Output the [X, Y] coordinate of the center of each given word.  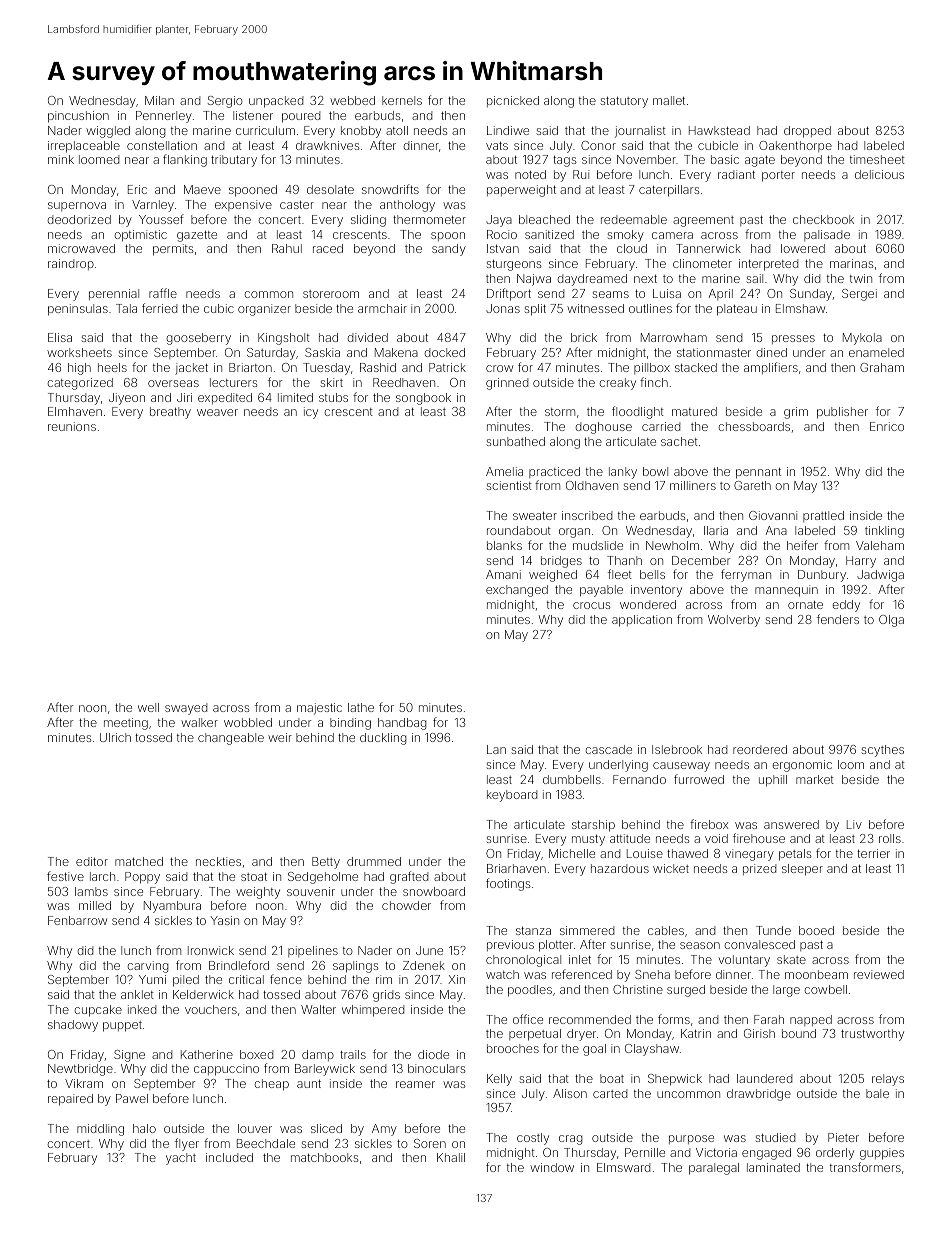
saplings [355, 967]
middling [100, 1130]
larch [102, 876]
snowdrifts [390, 189]
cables [666, 930]
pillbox [652, 368]
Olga [891, 621]
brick [584, 337]
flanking [185, 160]
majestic [319, 709]
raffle [163, 293]
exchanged [517, 591]
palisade [827, 235]
